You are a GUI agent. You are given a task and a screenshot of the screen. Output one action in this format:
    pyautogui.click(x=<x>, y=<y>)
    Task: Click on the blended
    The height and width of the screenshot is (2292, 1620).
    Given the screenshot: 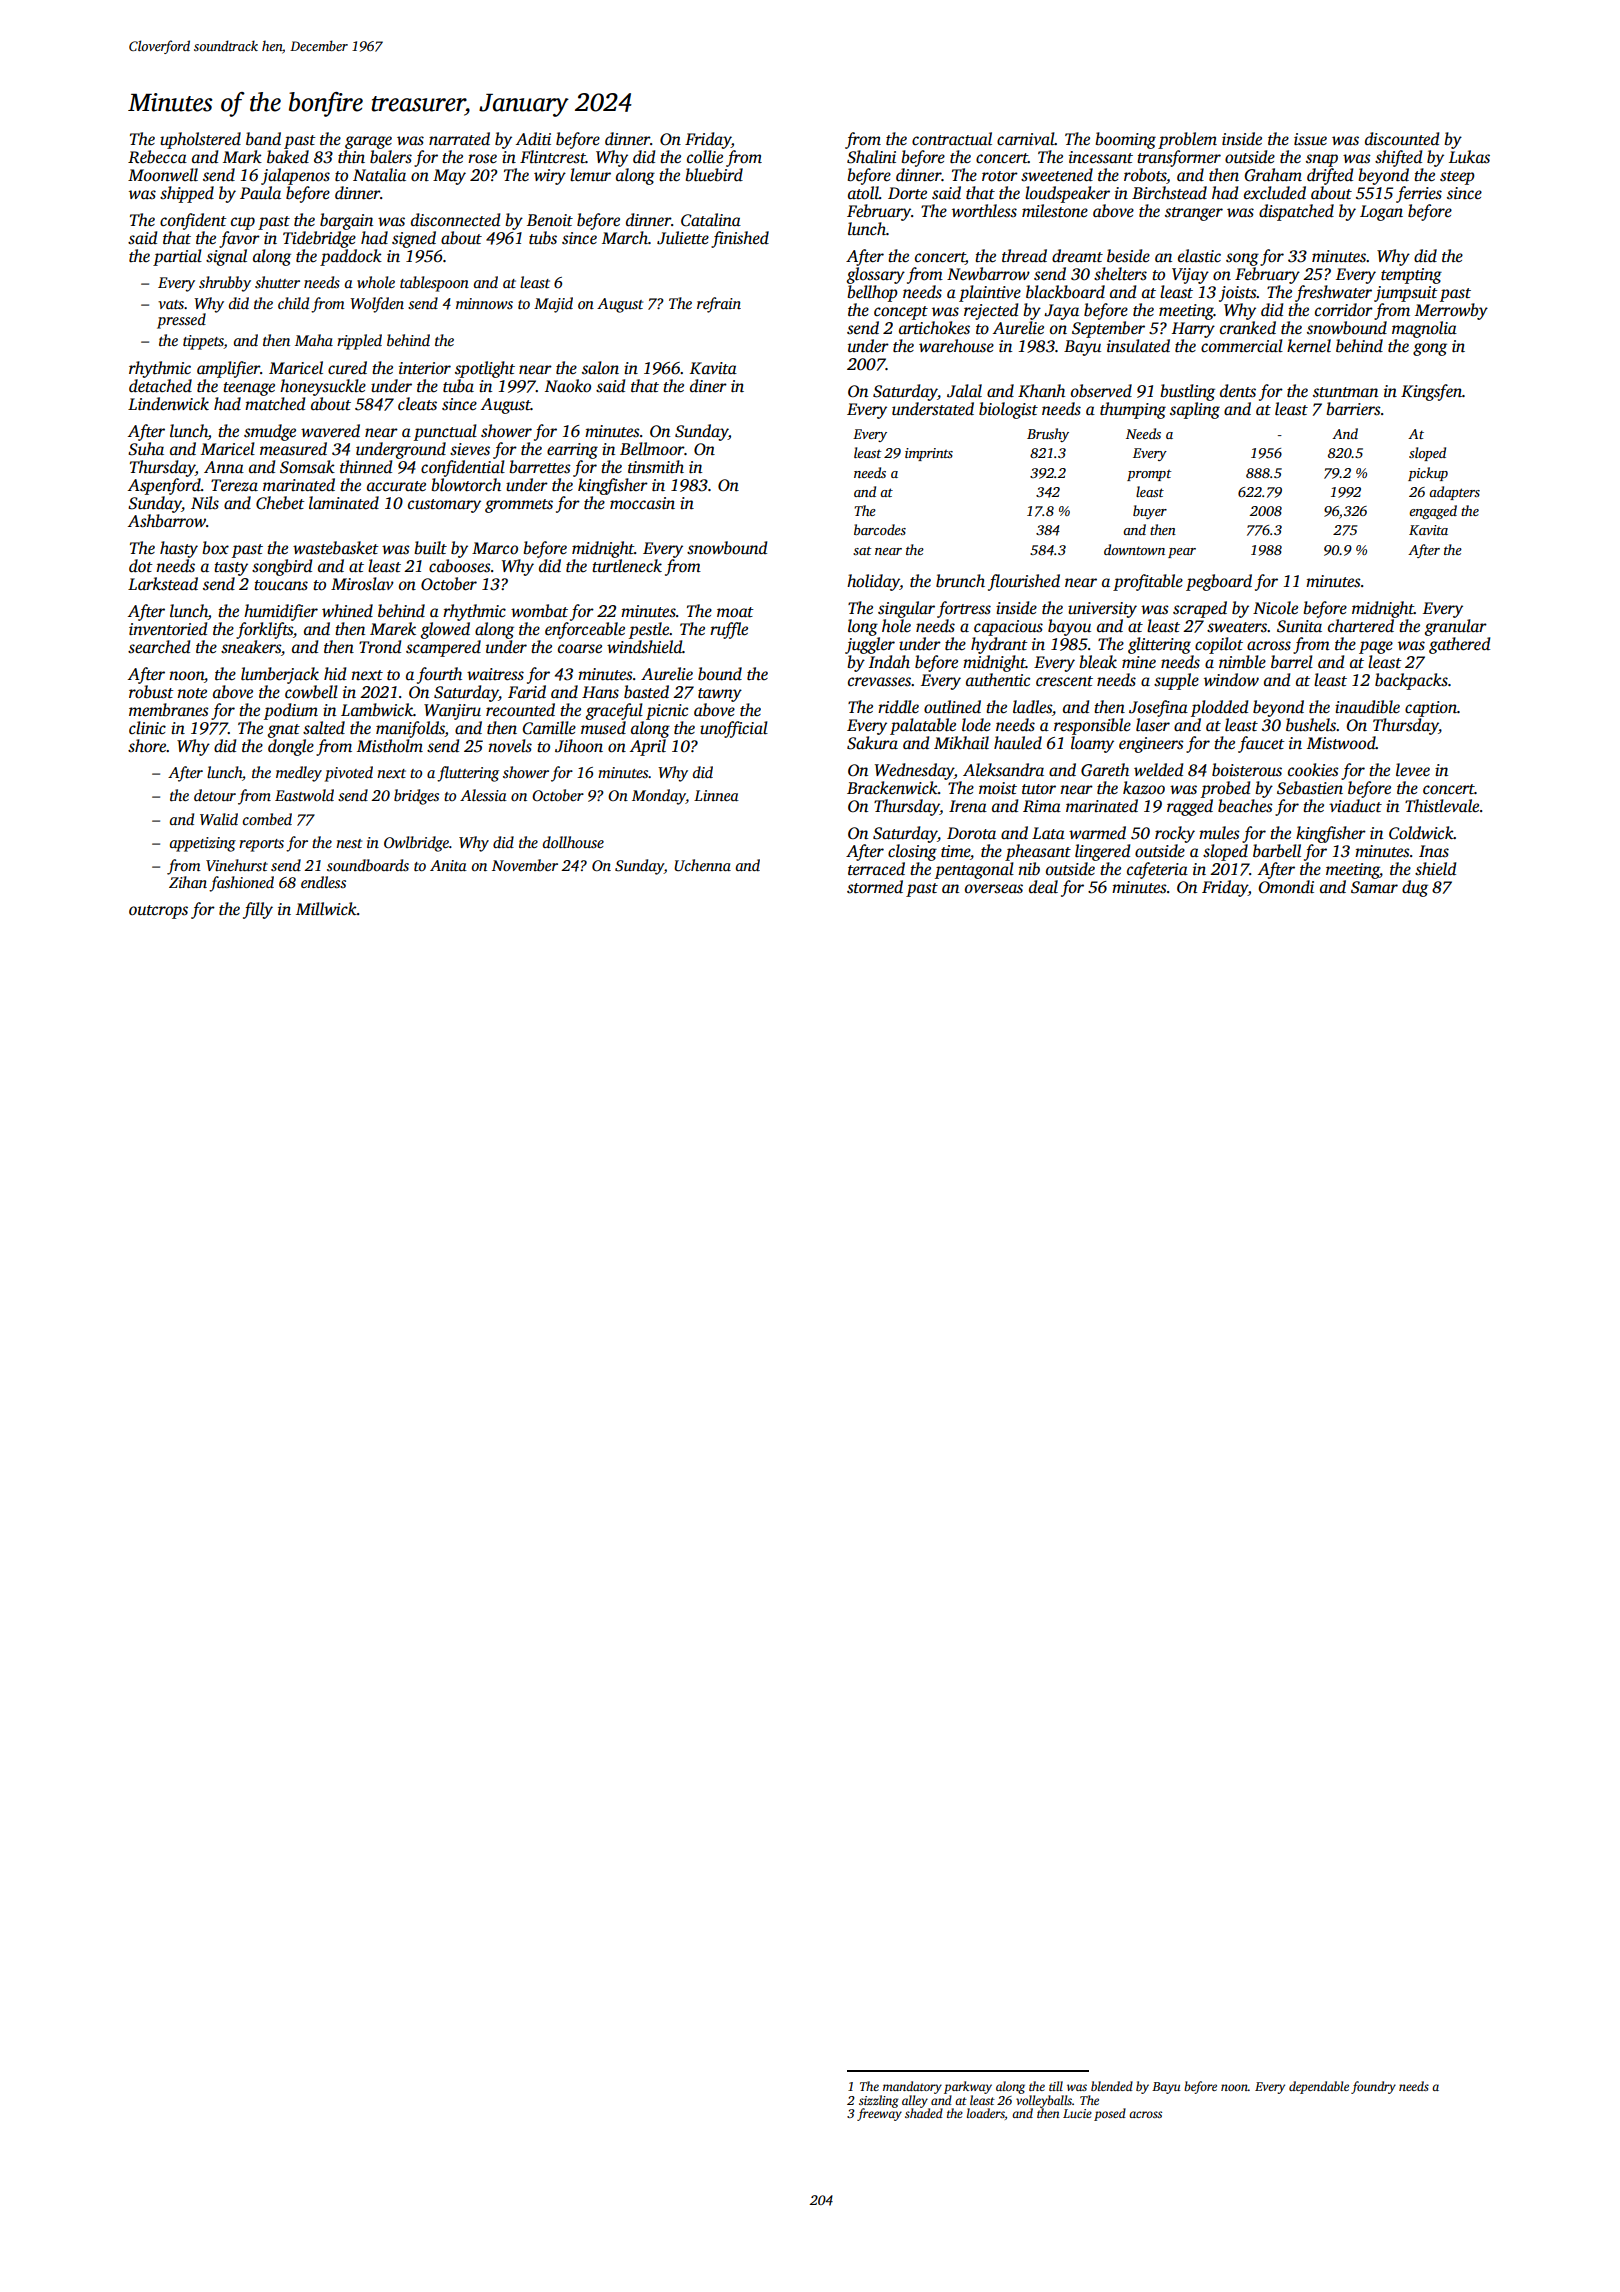 What is the action you would take?
    pyautogui.click(x=1112, y=2086)
